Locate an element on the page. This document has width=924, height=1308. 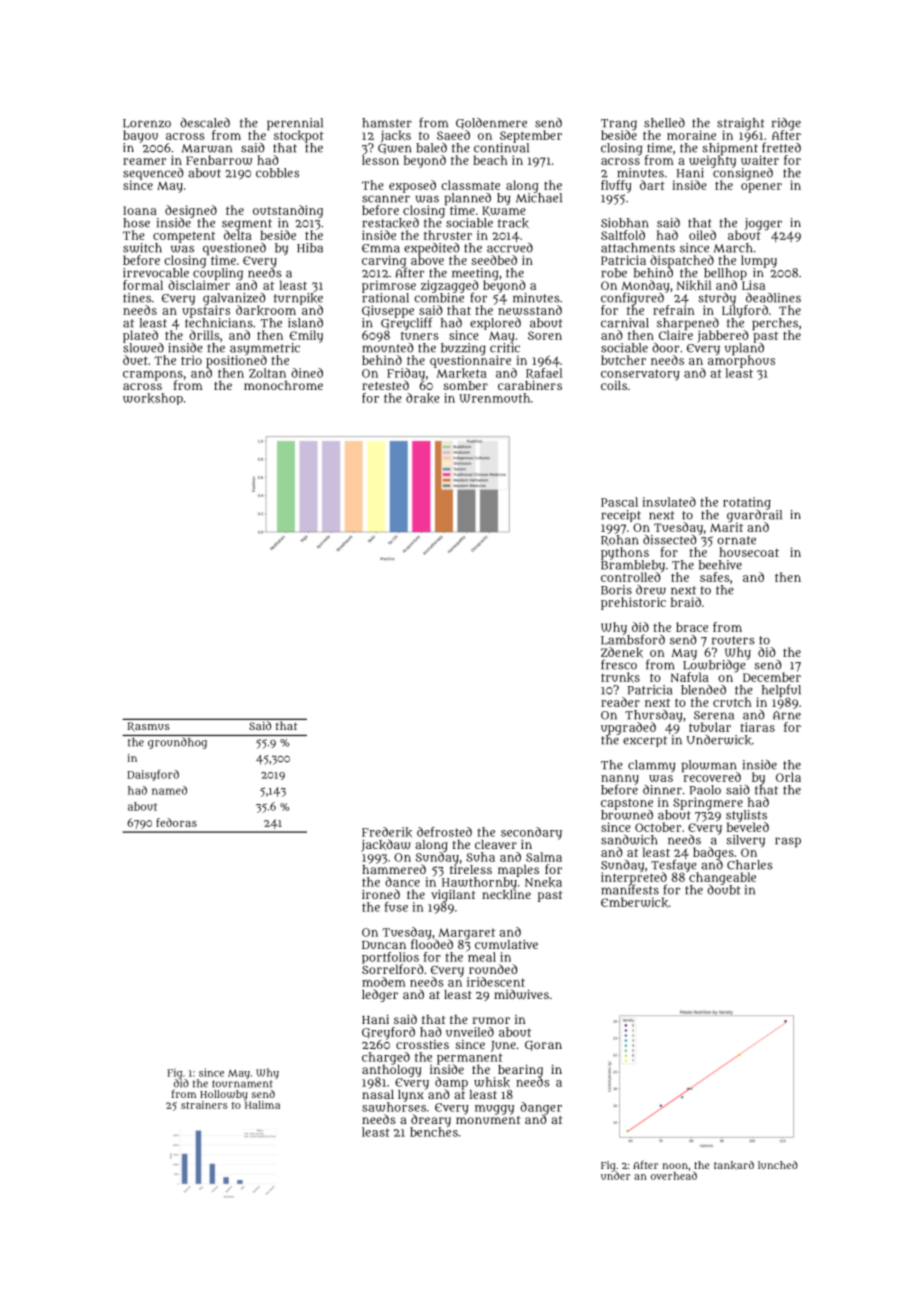
drake is located at coordinates (423, 398).
